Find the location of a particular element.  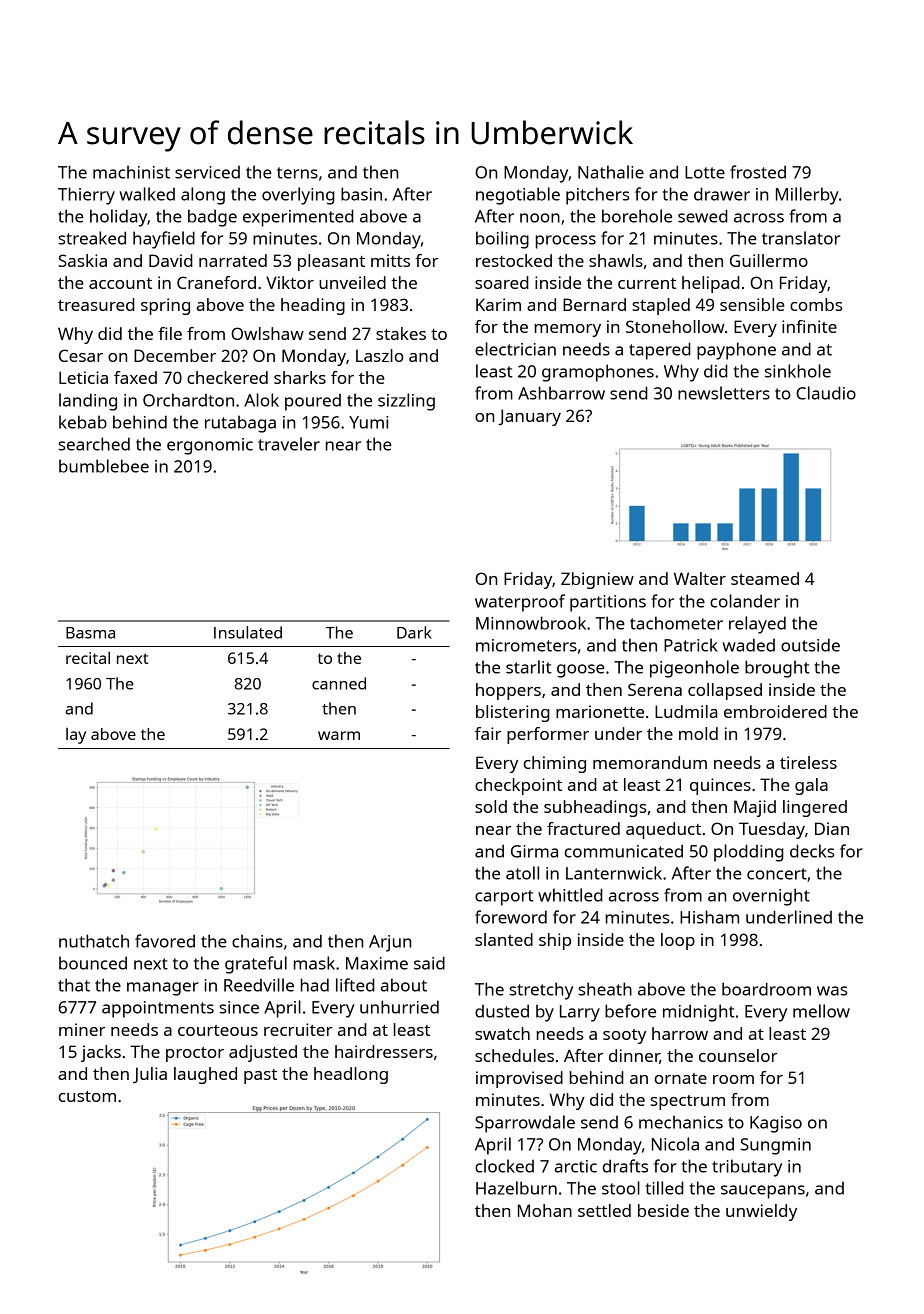

Larry is located at coordinates (580, 1013).
